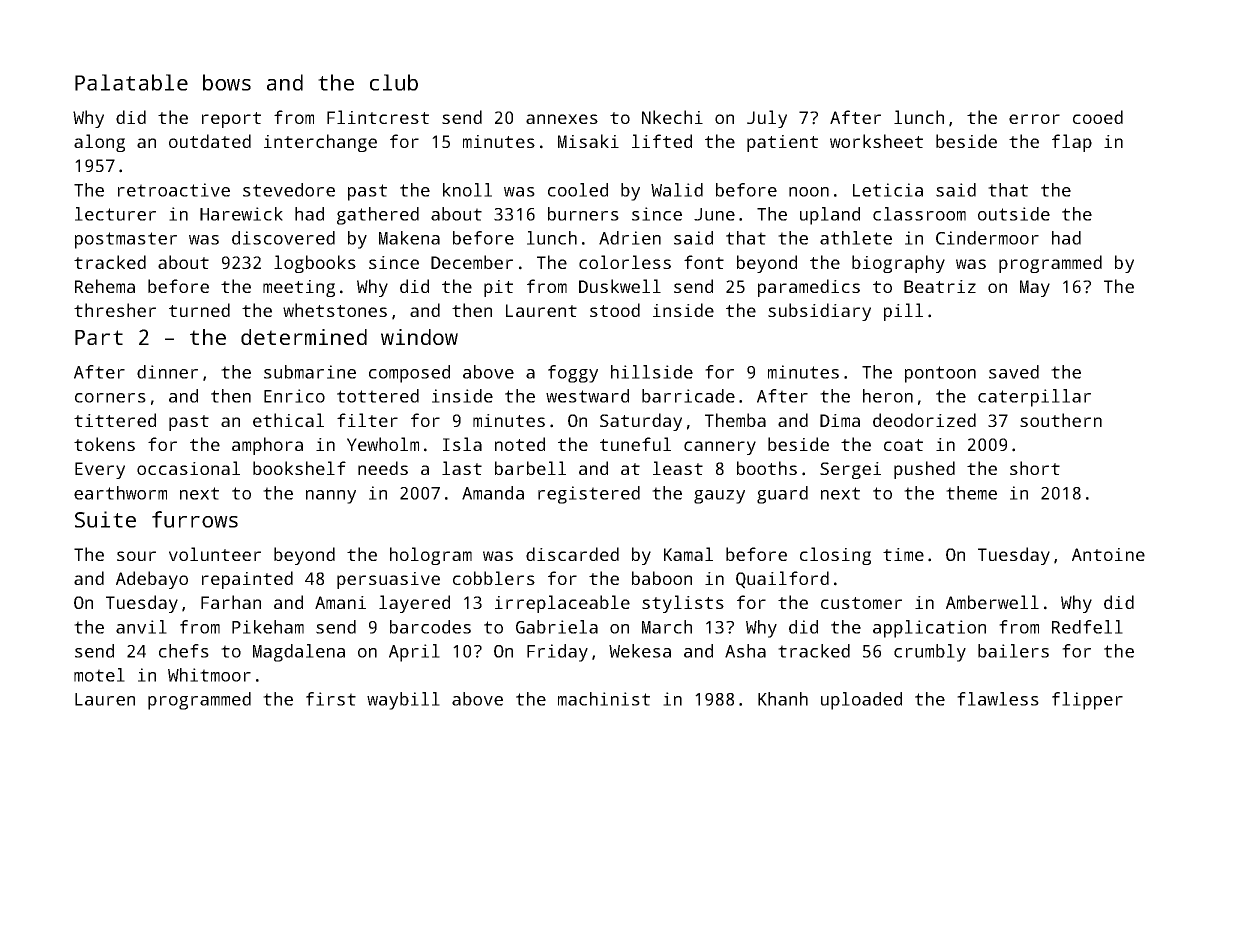 The height and width of the image is (952, 1233). I want to click on Cindermoor, so click(987, 238).
